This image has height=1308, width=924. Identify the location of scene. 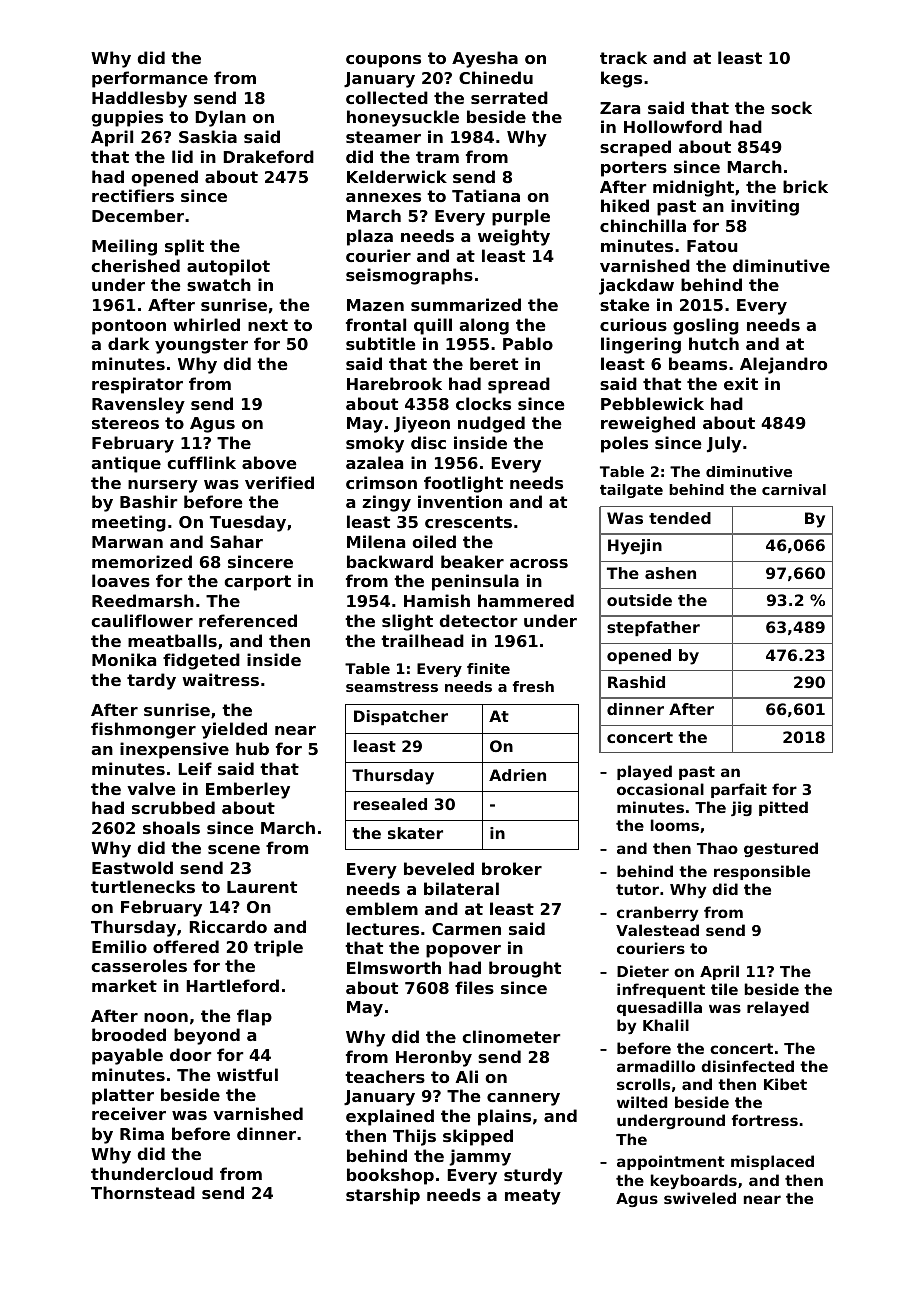
(234, 849).
